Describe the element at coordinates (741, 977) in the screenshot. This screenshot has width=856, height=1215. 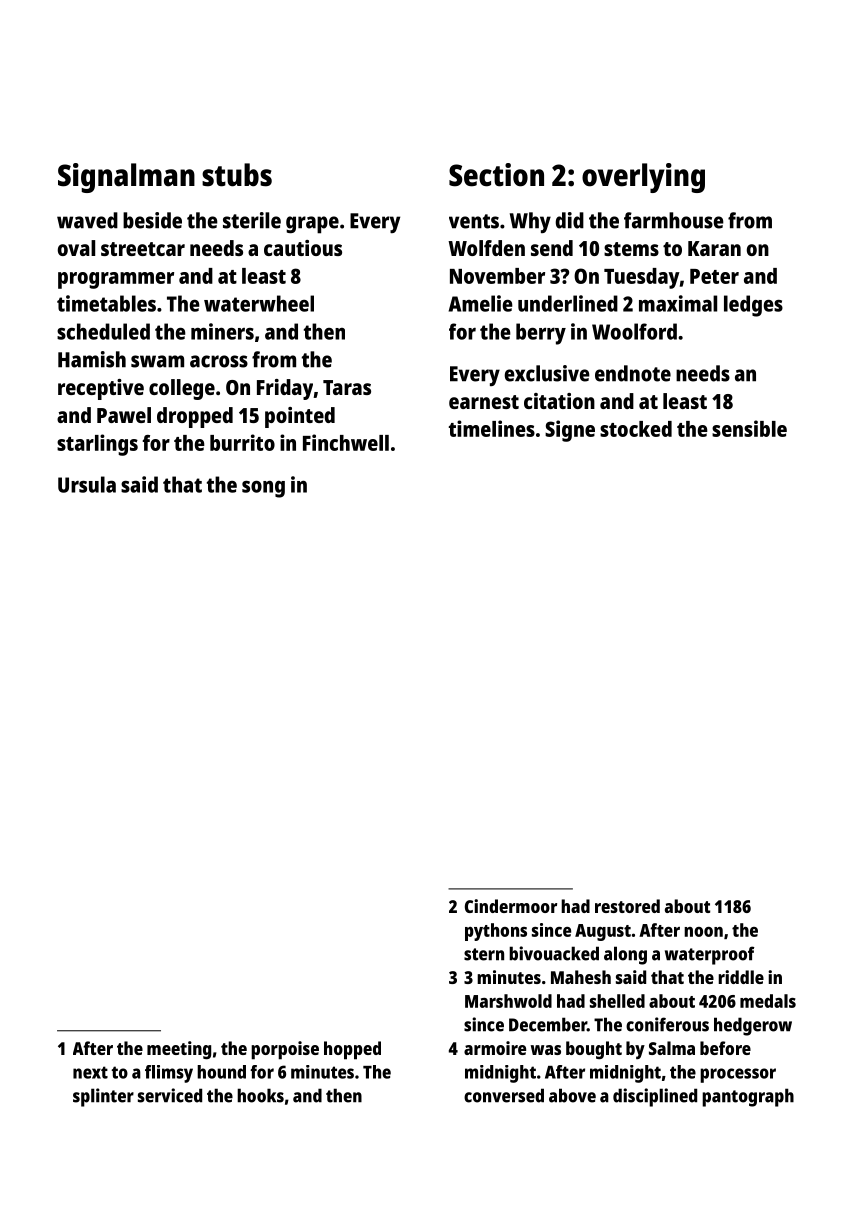
I see `riddle` at that location.
